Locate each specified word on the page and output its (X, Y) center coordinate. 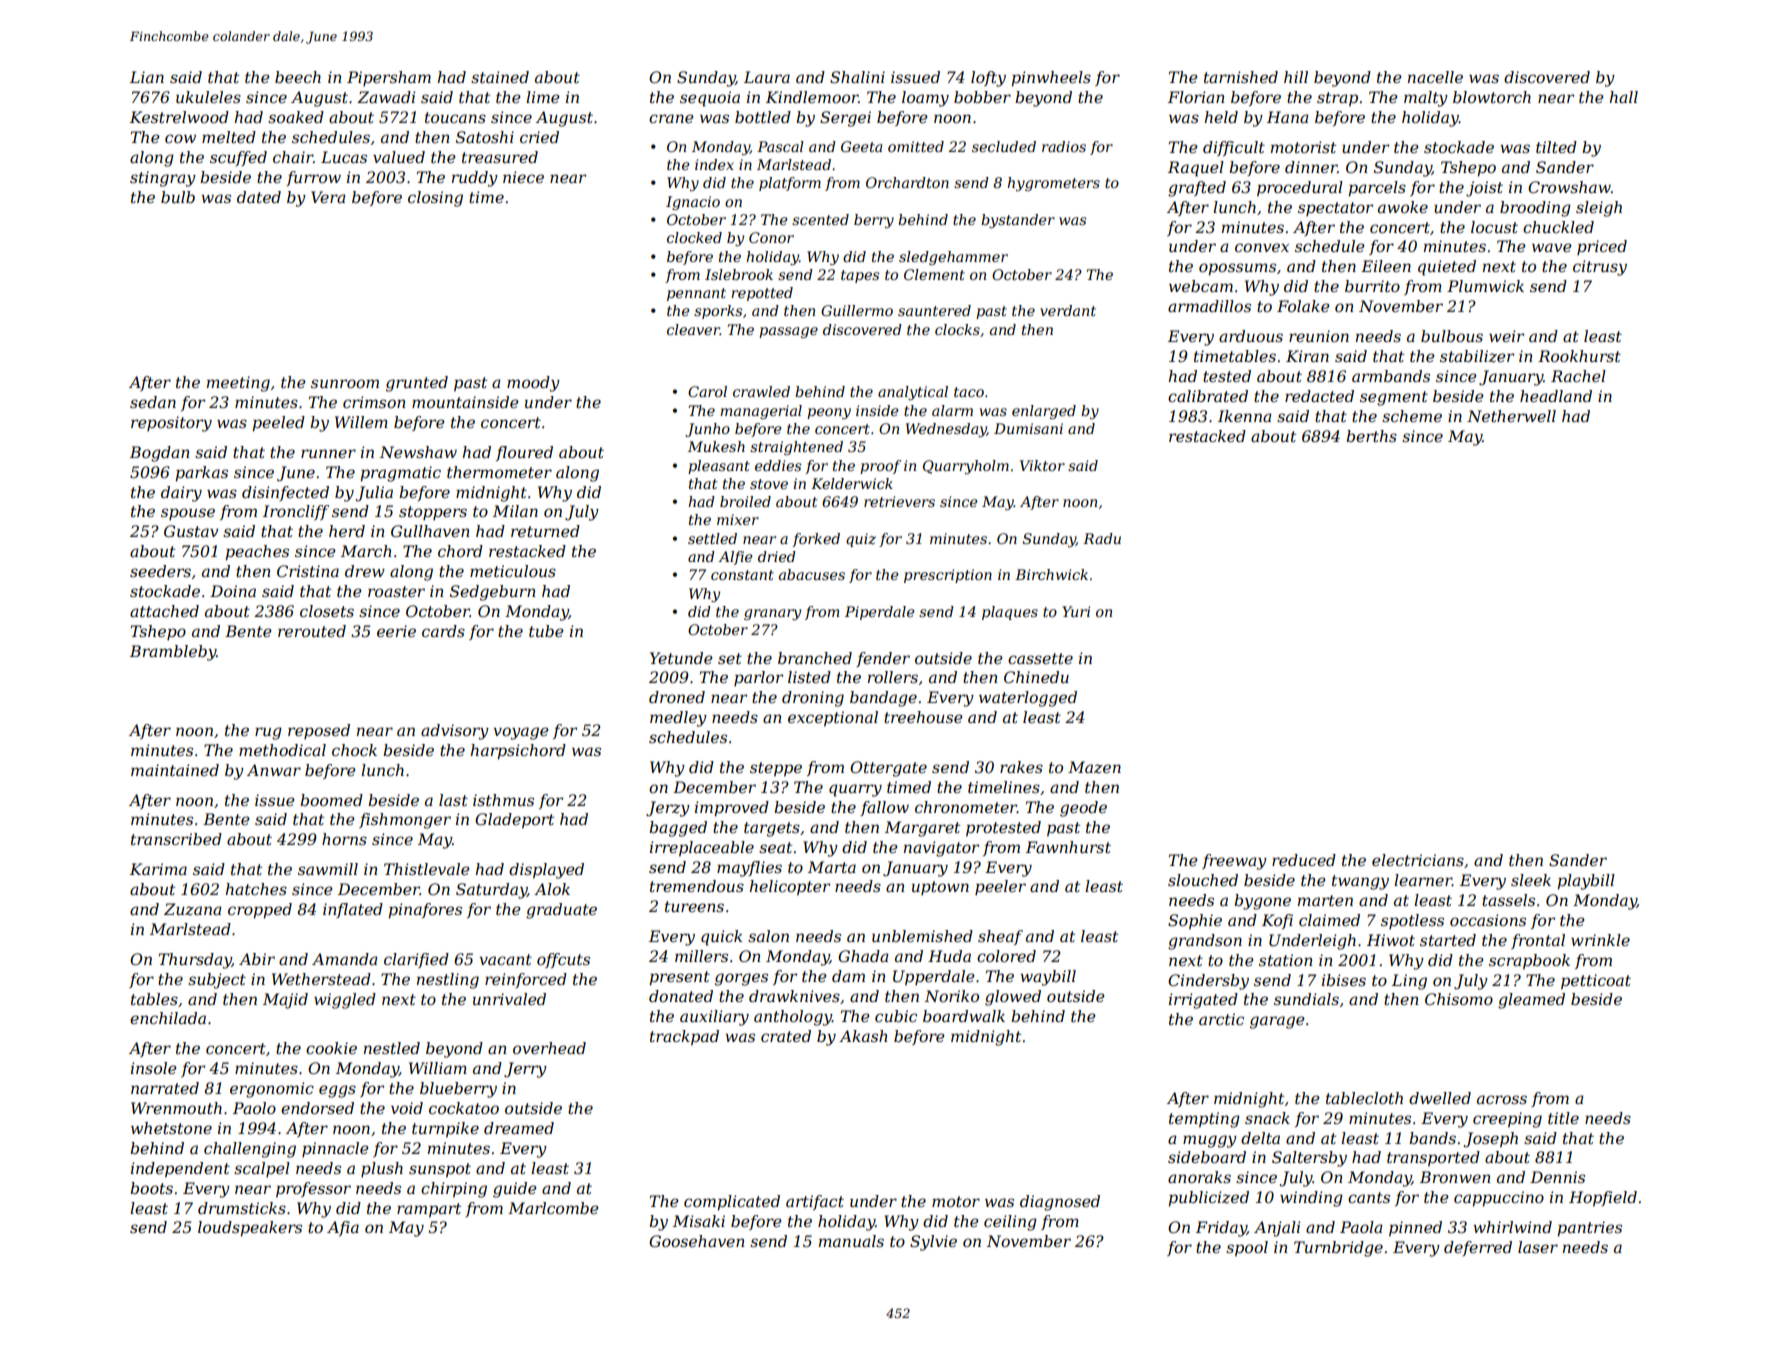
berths (1371, 436)
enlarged (1044, 412)
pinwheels (1051, 79)
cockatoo (464, 1108)
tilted (1556, 147)
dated (259, 197)
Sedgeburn (493, 593)
